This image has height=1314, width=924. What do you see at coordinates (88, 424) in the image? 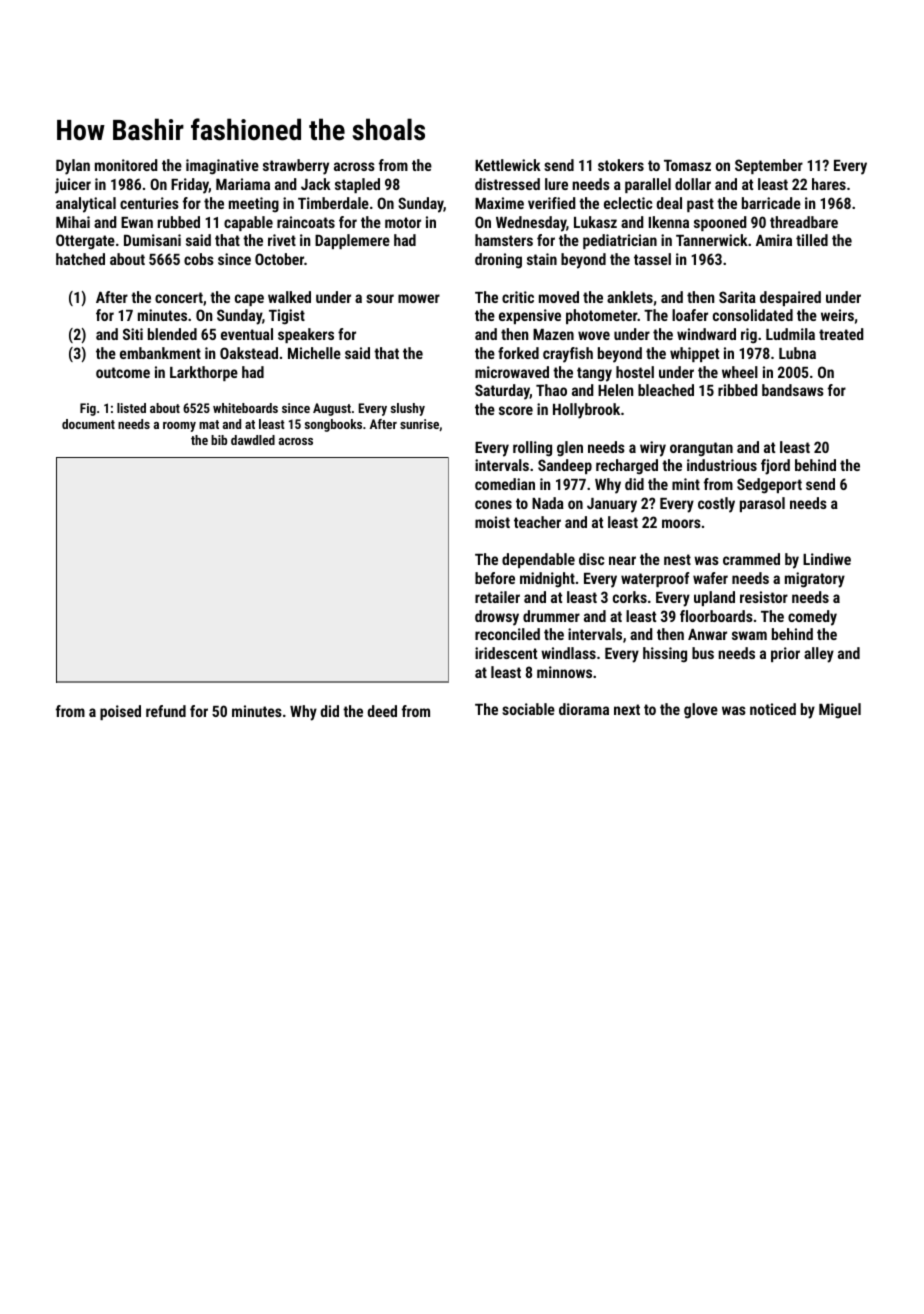
I see `document` at bounding box center [88, 424].
